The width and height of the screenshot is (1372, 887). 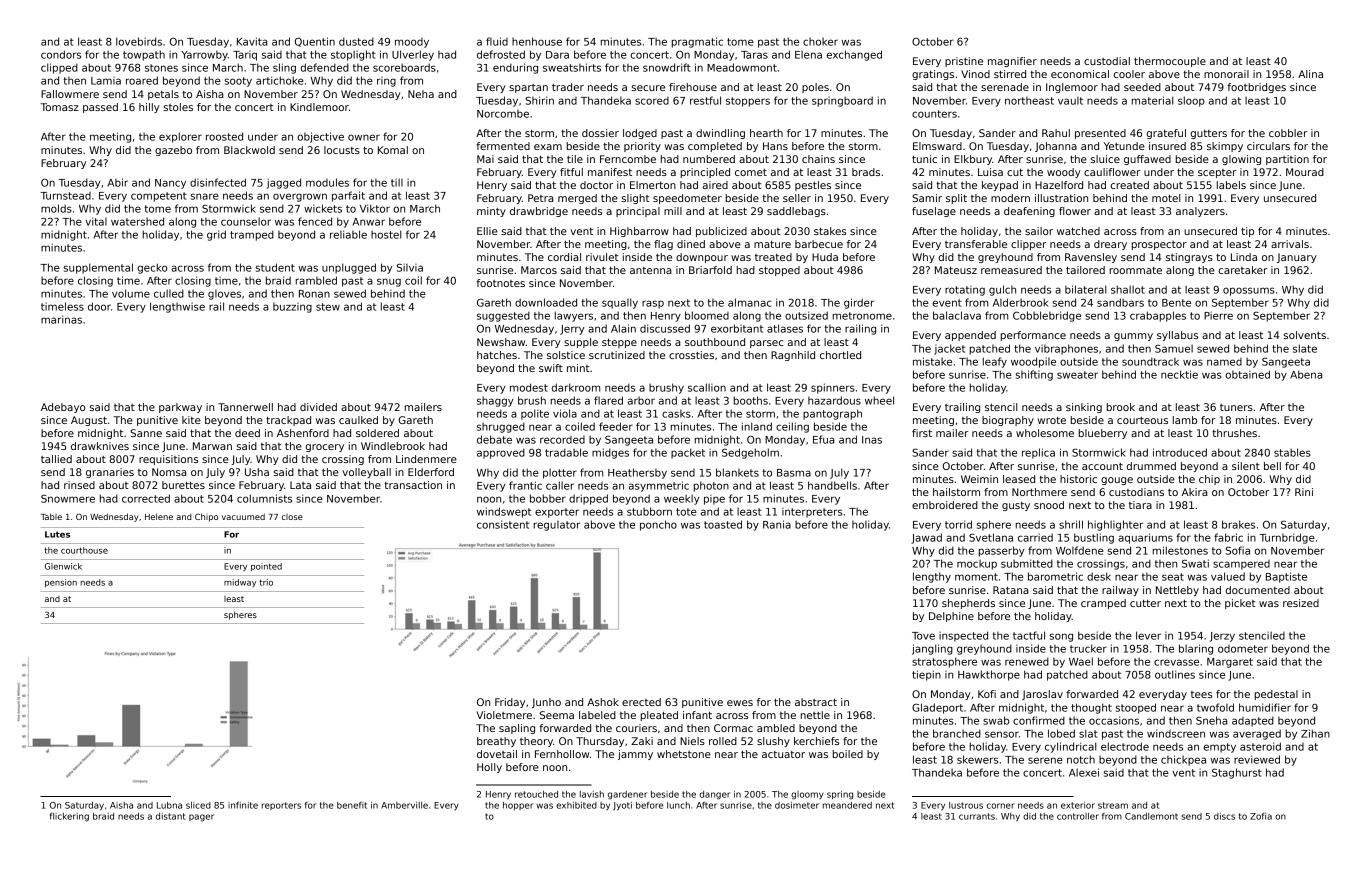 What do you see at coordinates (608, 400) in the screenshot?
I see `flared` at bounding box center [608, 400].
